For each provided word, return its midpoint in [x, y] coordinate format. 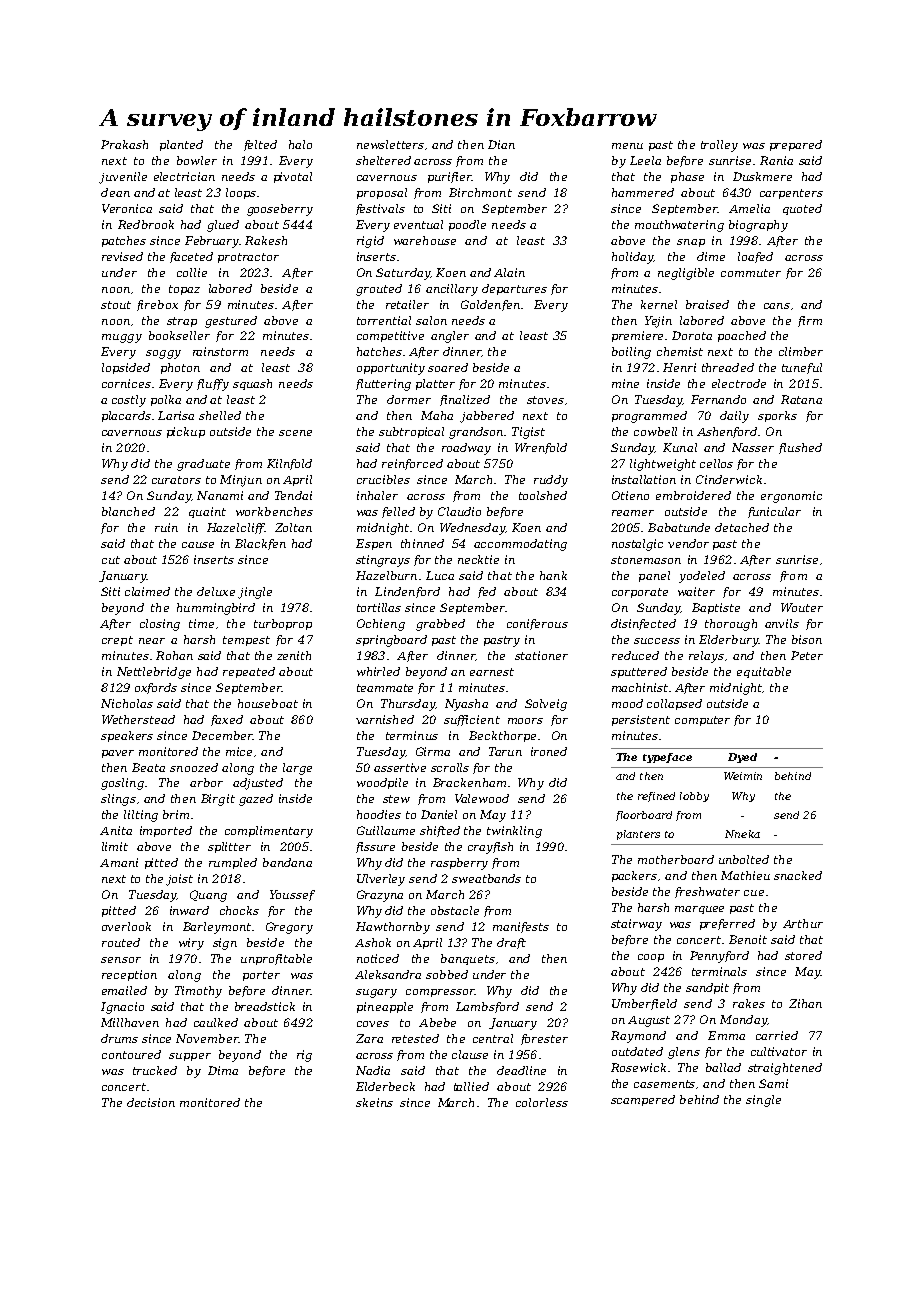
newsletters [390, 144]
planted [181, 145]
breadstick [265, 1006]
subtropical [411, 432]
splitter [229, 847]
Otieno [630, 495]
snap [691, 243]
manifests [521, 927]
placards [126, 416]
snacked [798, 875]
